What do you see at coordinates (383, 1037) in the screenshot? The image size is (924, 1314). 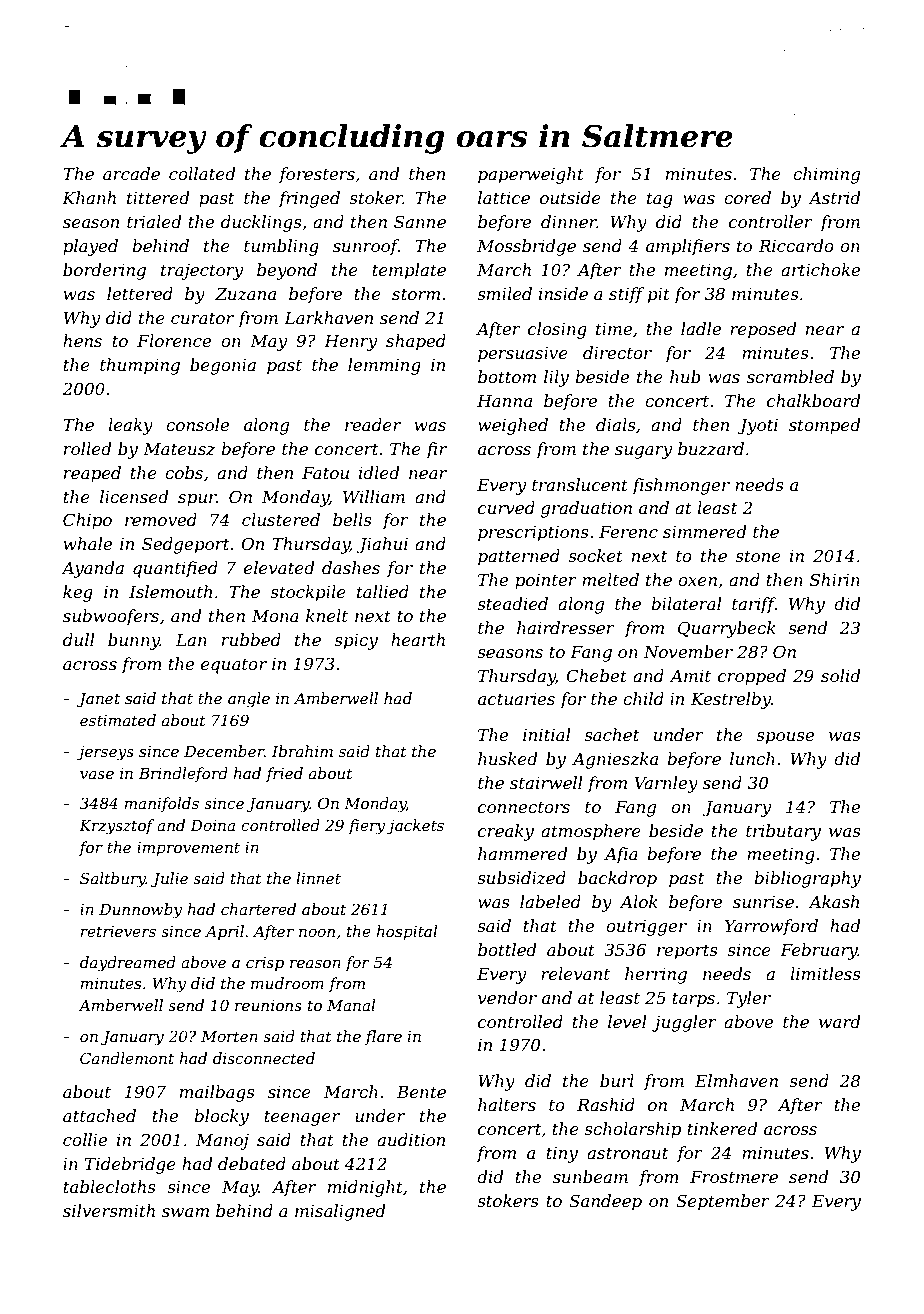 I see `flare` at bounding box center [383, 1037].
